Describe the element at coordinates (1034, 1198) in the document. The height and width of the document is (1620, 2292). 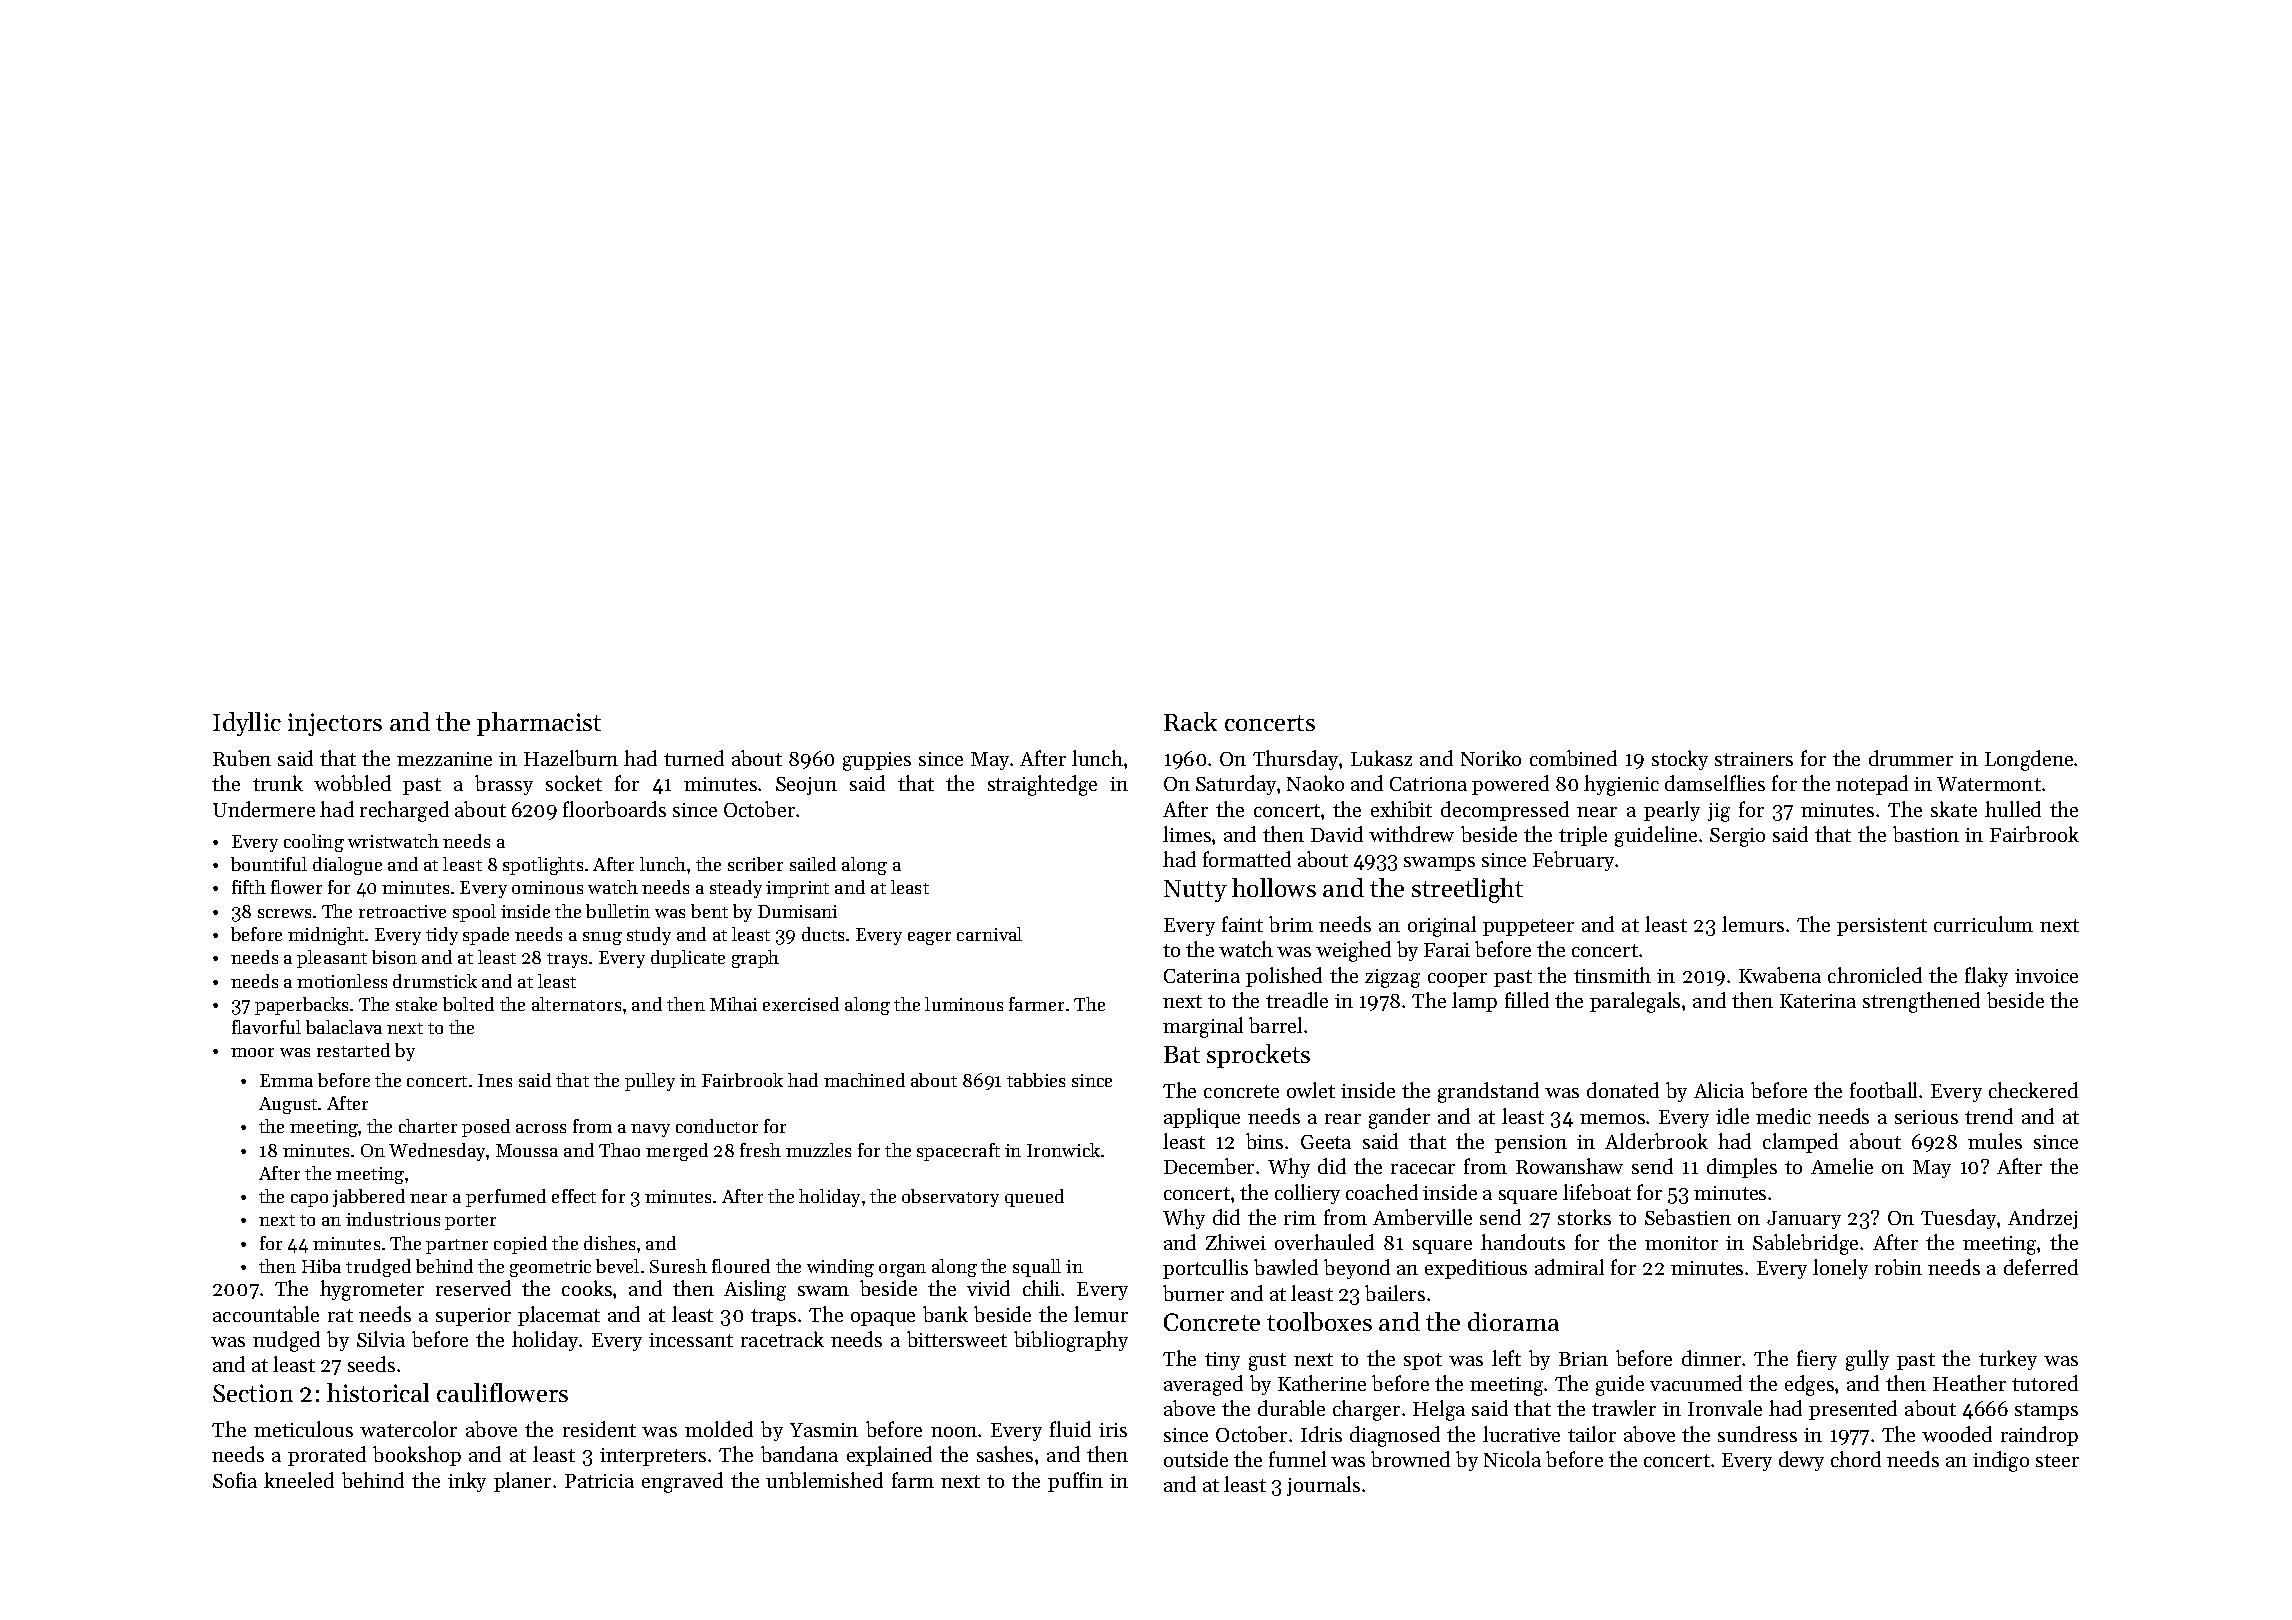
I see `queued` at that location.
